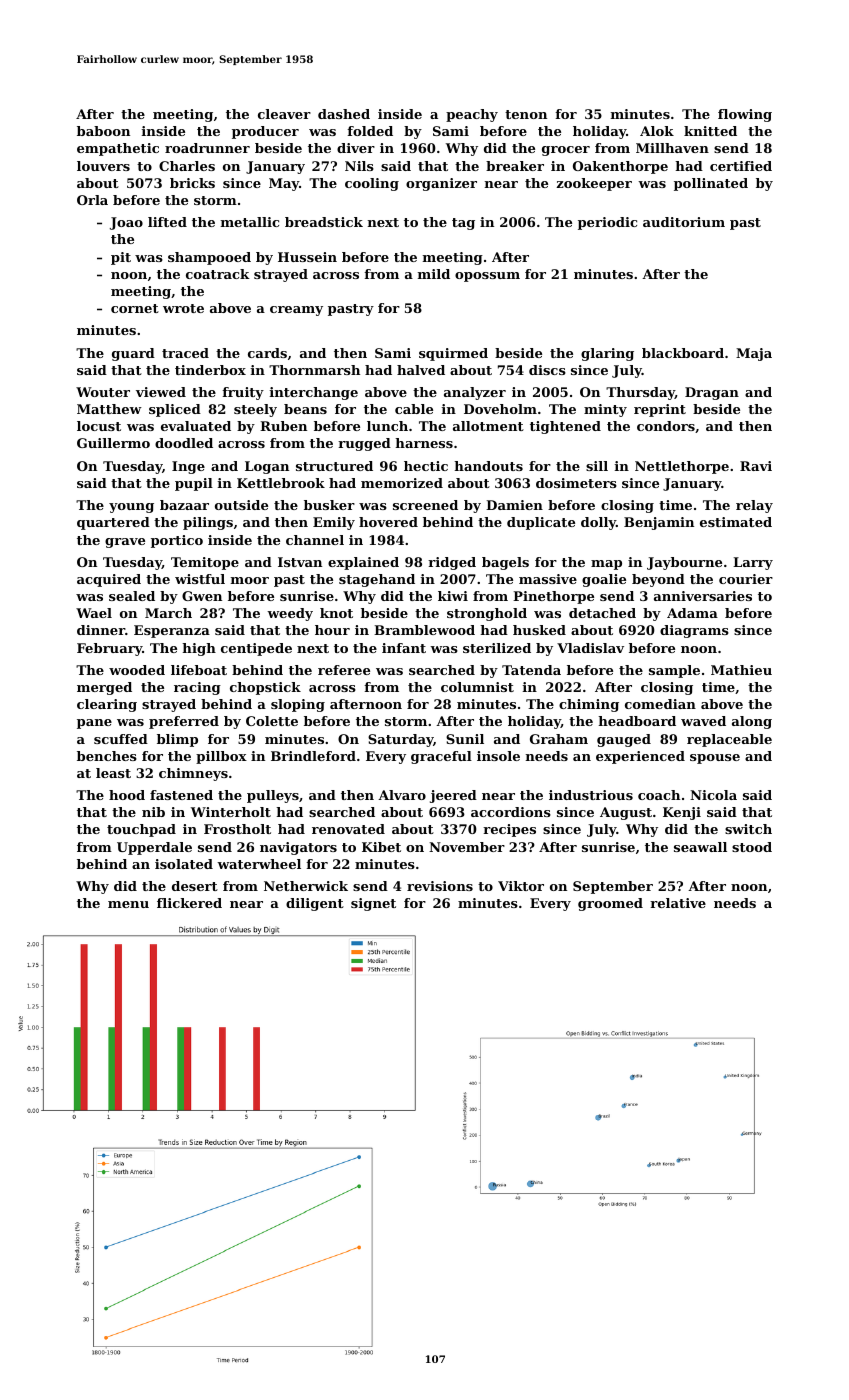 The height and width of the page is (1400, 849). What do you see at coordinates (598, 523) in the page?
I see `dolly` at bounding box center [598, 523].
